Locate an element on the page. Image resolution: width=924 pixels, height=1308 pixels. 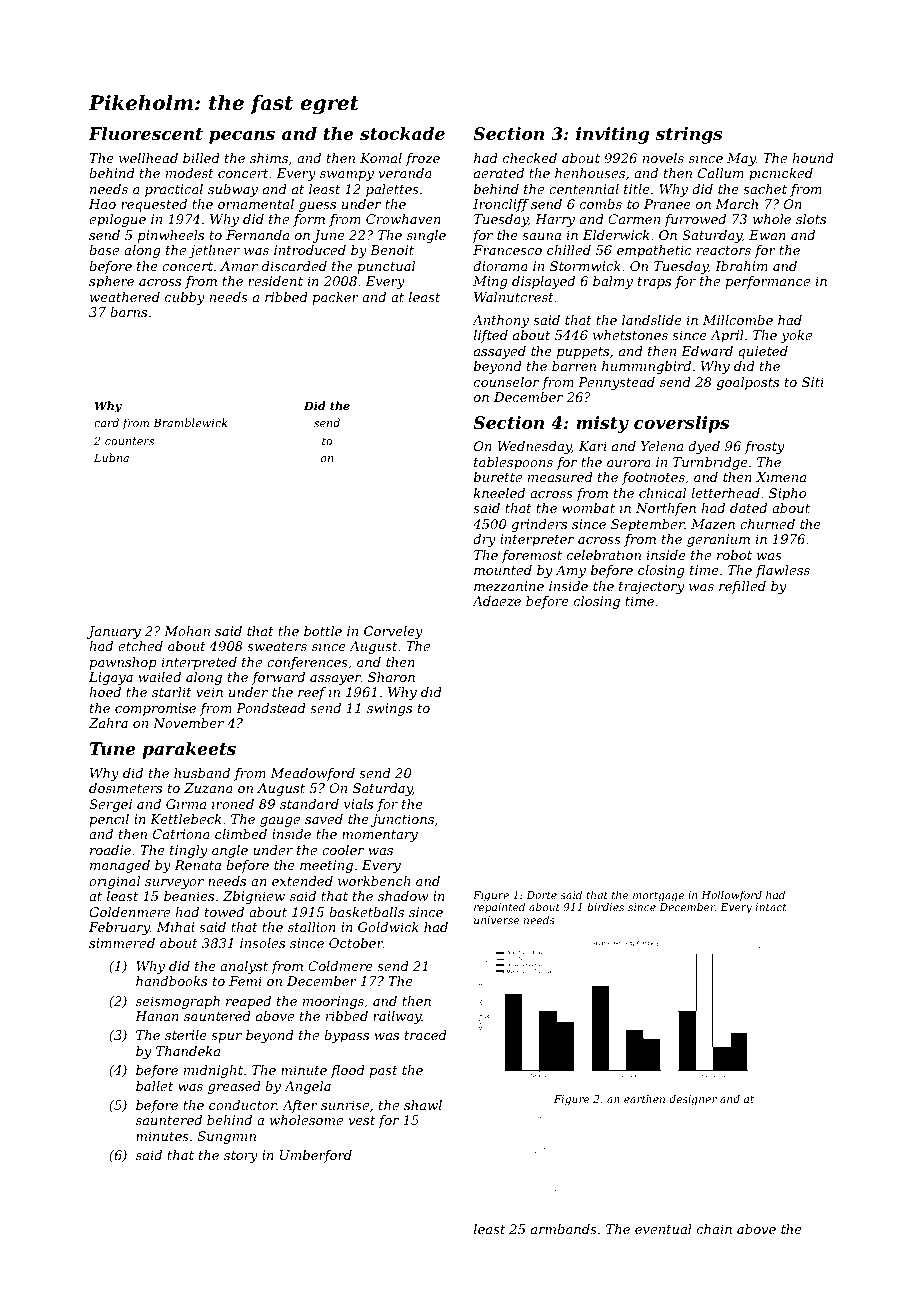
resident is located at coordinates (275, 281).
